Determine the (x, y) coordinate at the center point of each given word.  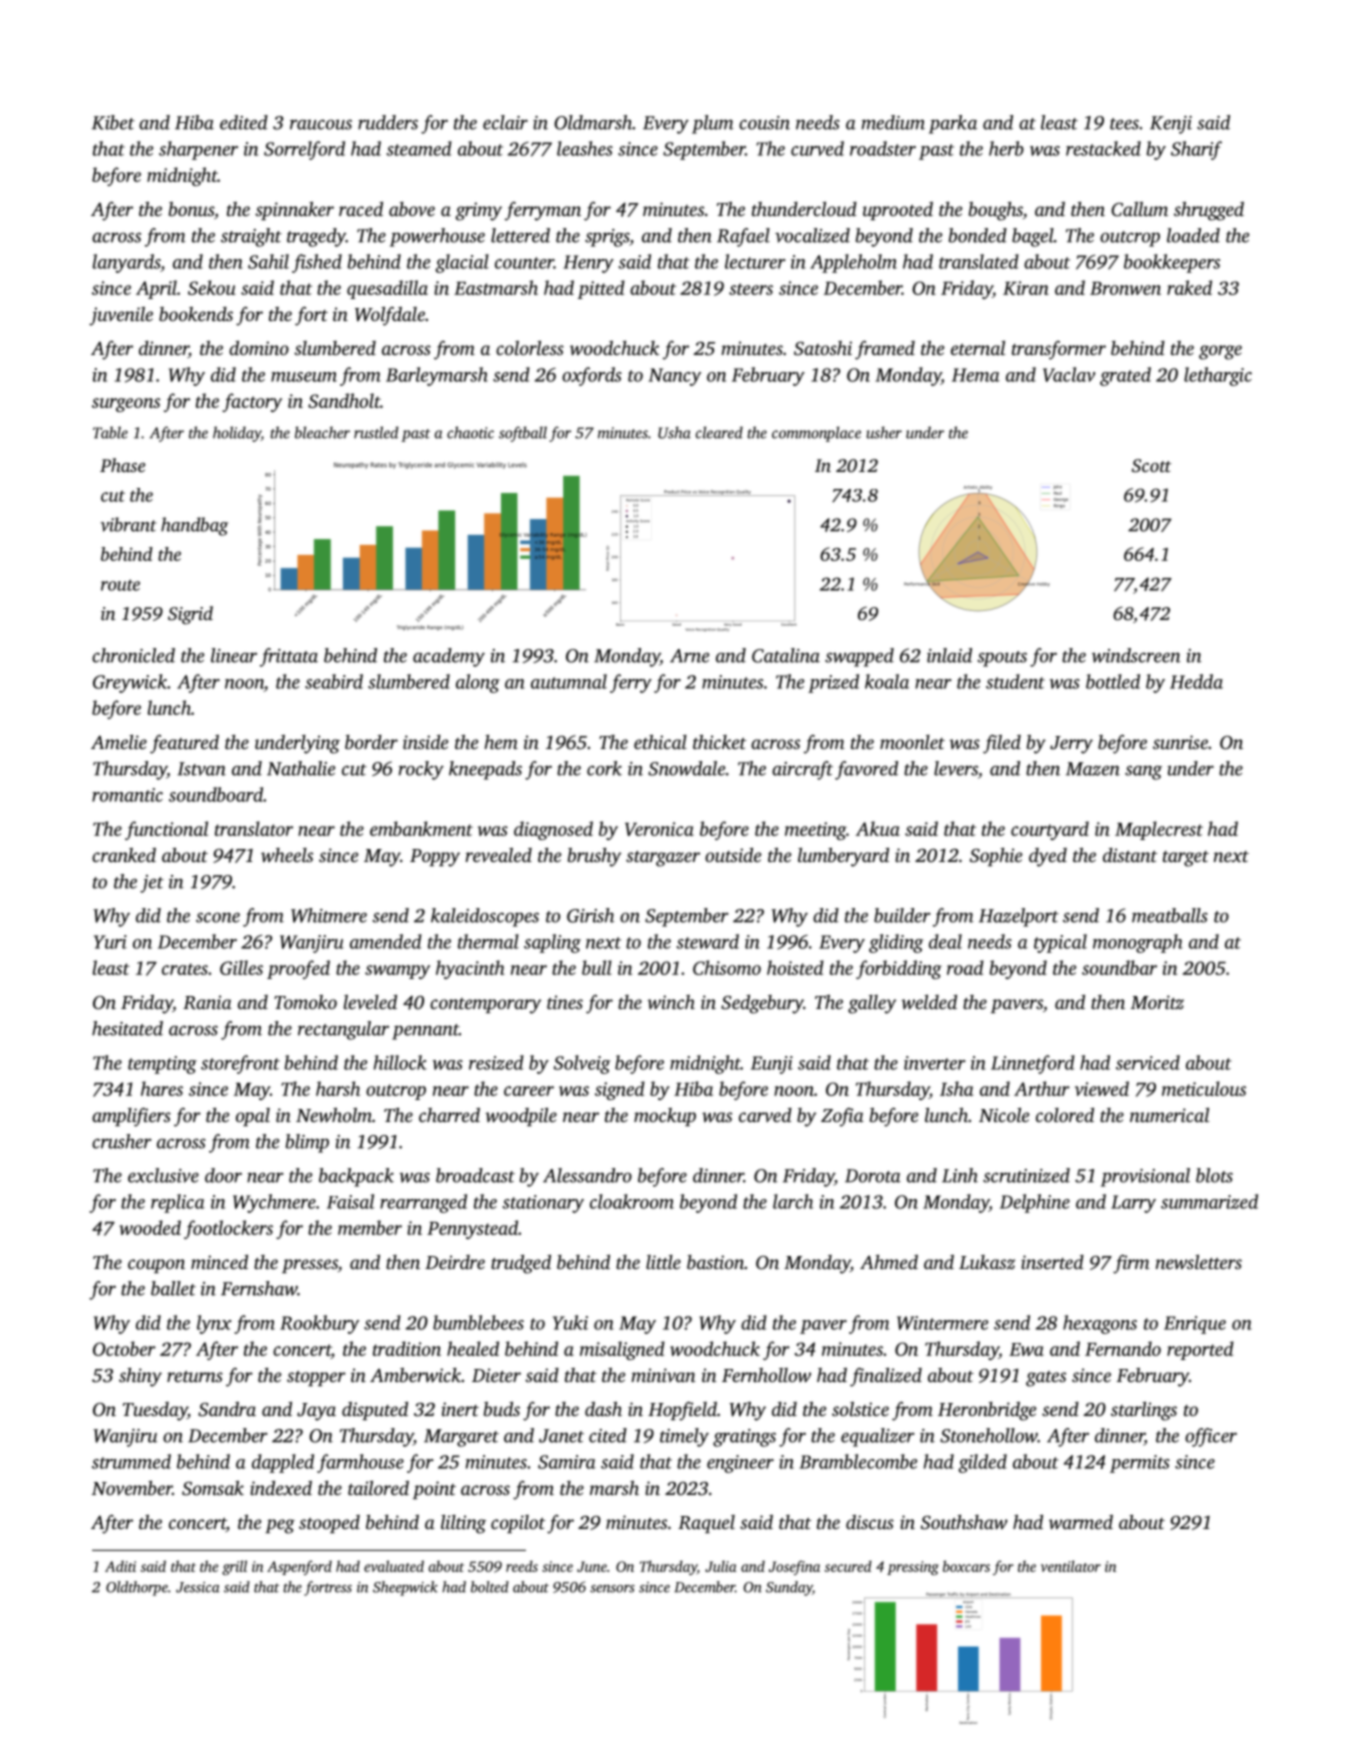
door (223, 1175)
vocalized (812, 235)
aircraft (802, 770)
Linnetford (1033, 1064)
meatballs (1170, 915)
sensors (612, 1589)
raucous (321, 124)
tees (1124, 124)
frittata (289, 657)
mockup (665, 1117)
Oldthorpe (137, 1588)
